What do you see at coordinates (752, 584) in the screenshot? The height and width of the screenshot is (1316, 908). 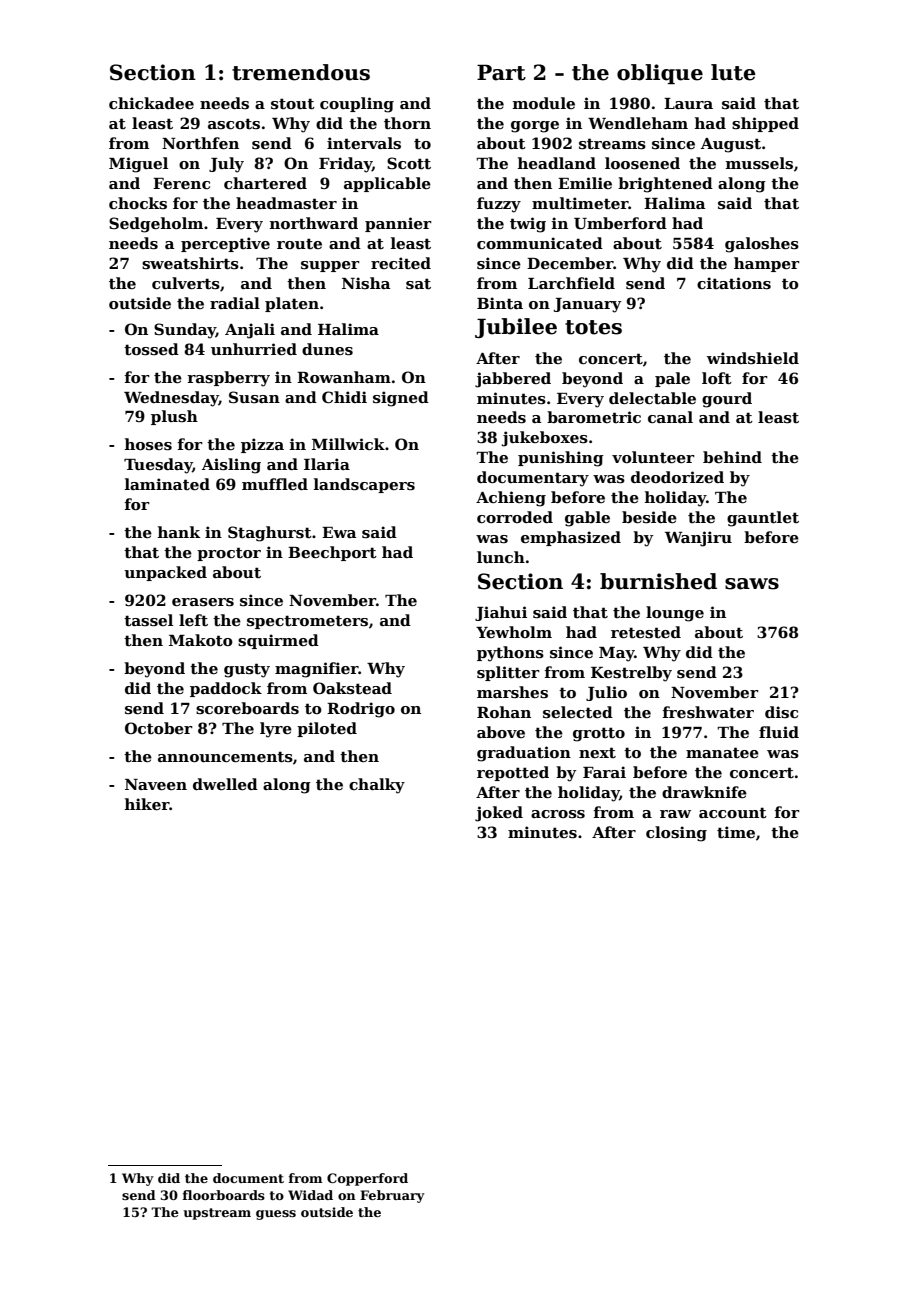 I see `saws` at bounding box center [752, 584].
